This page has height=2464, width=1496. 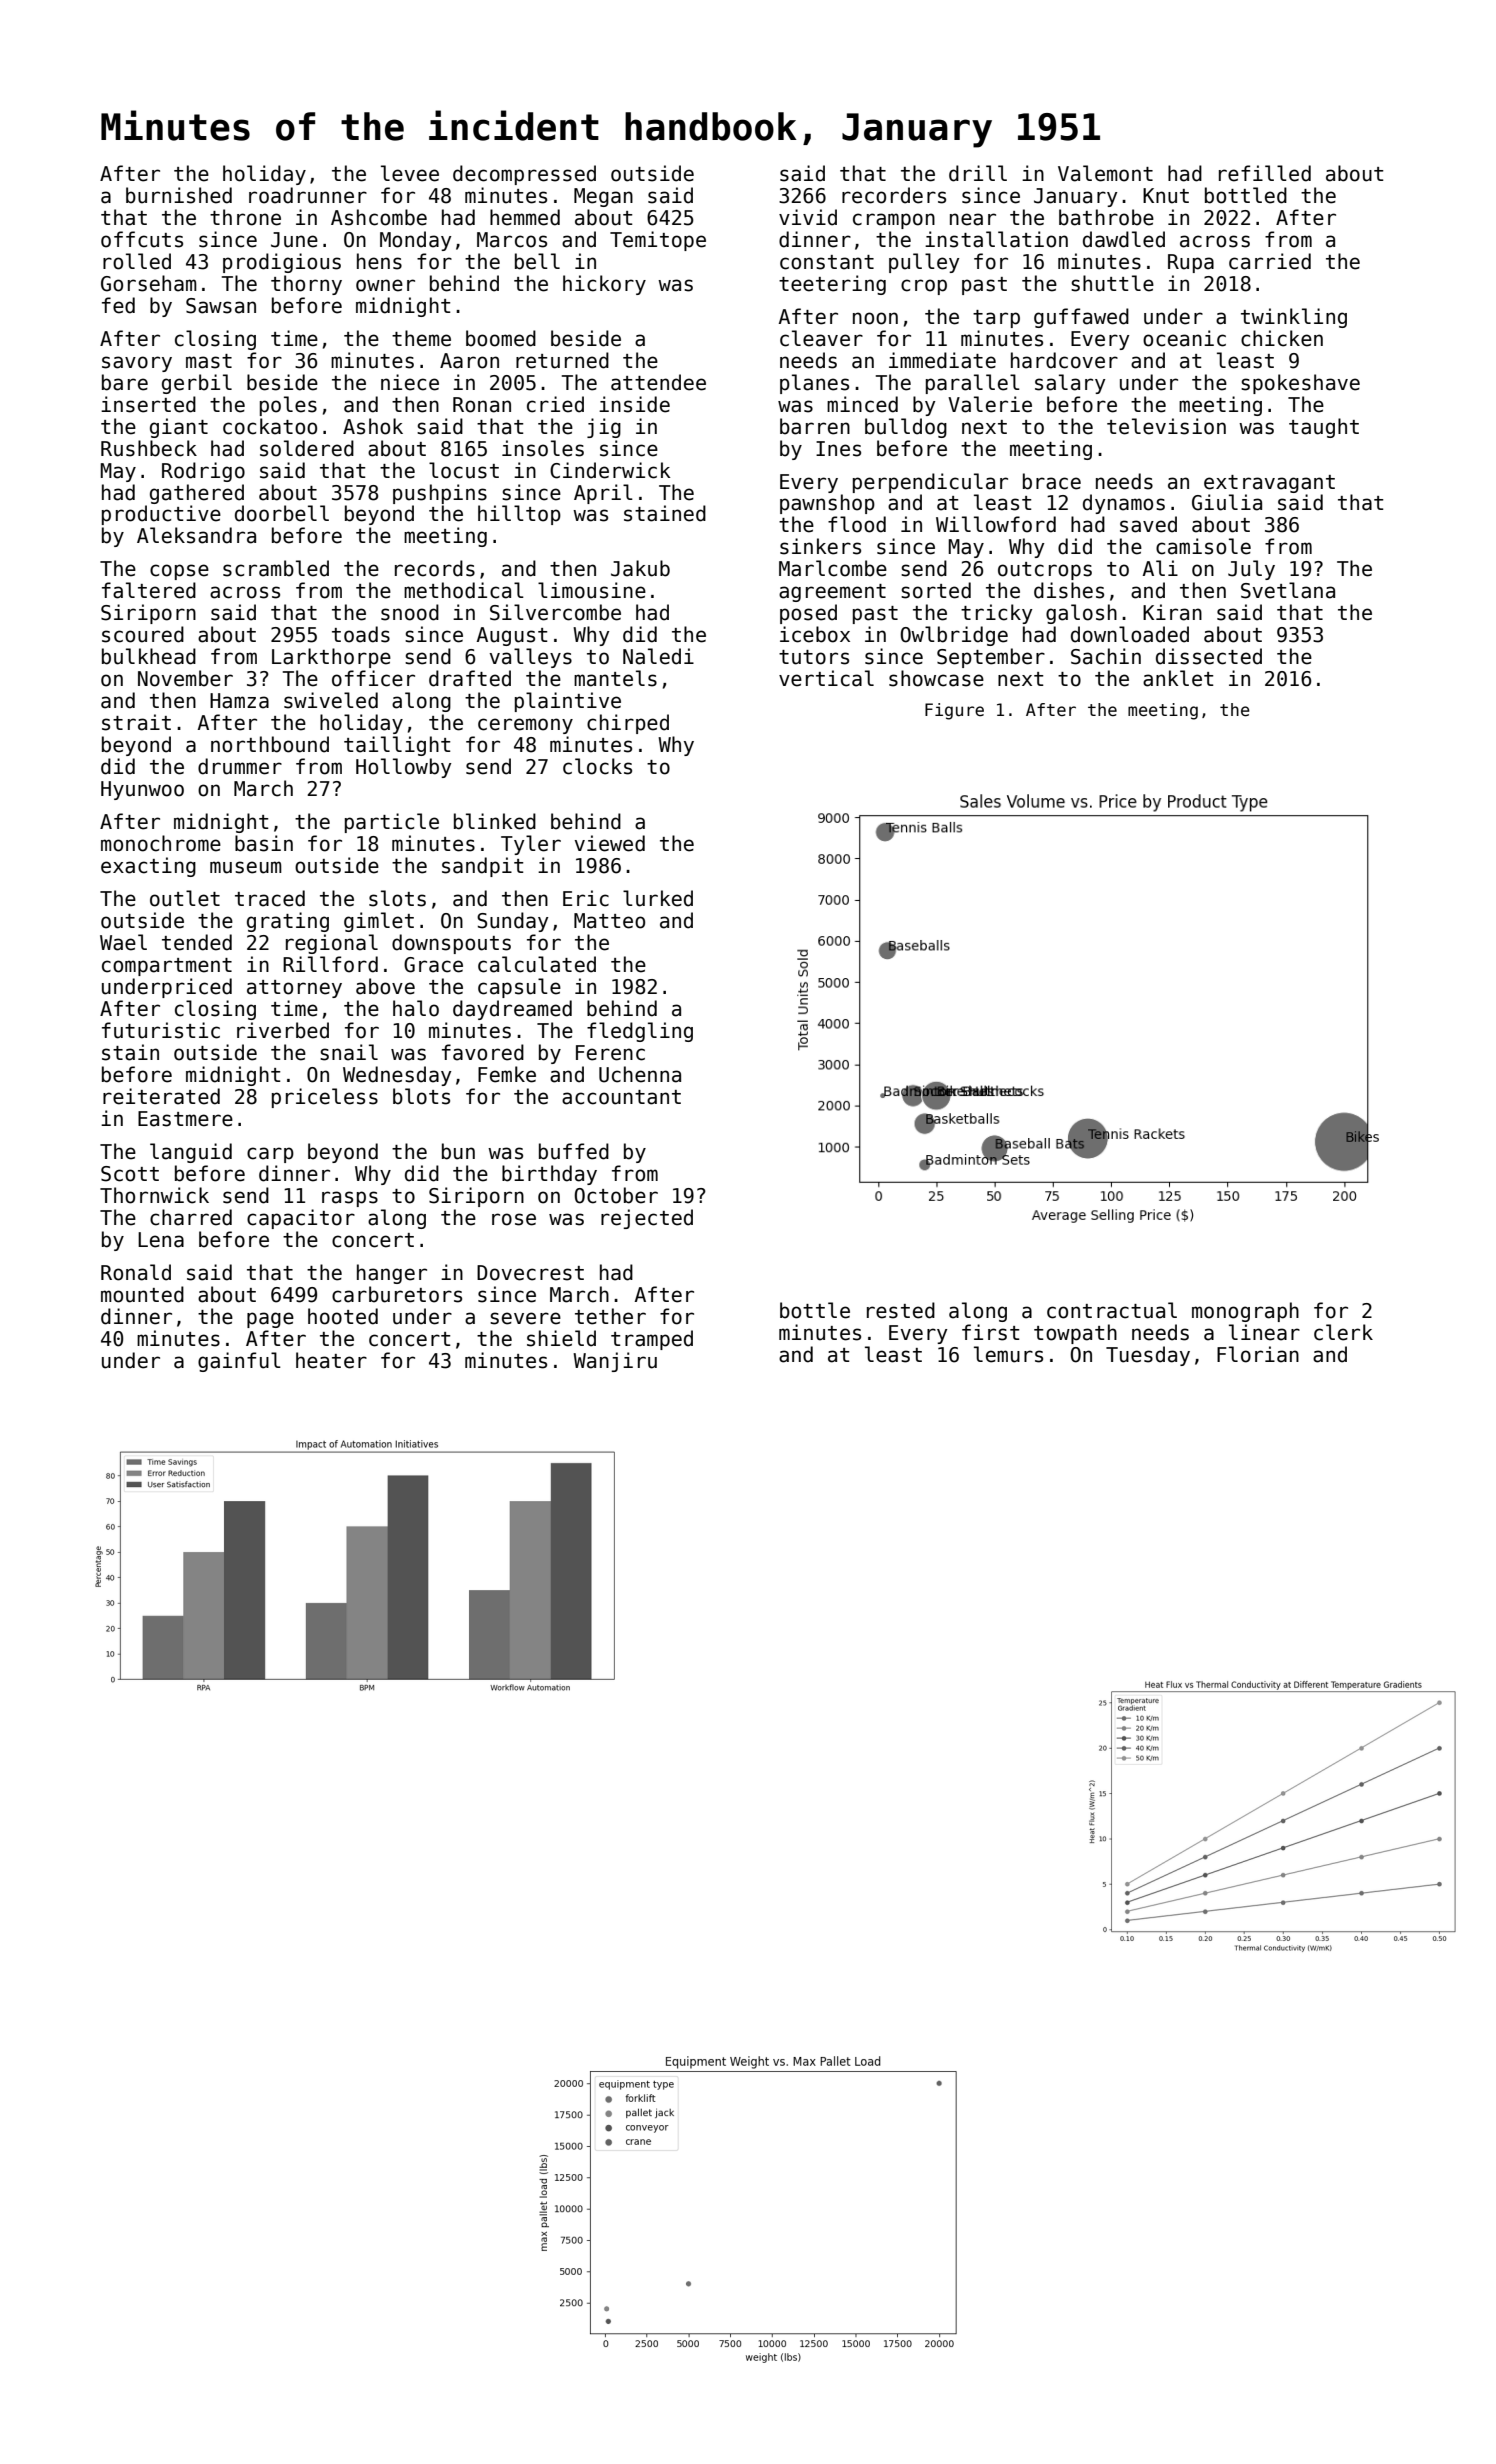 What do you see at coordinates (397, 746) in the page?
I see `taillight` at bounding box center [397, 746].
